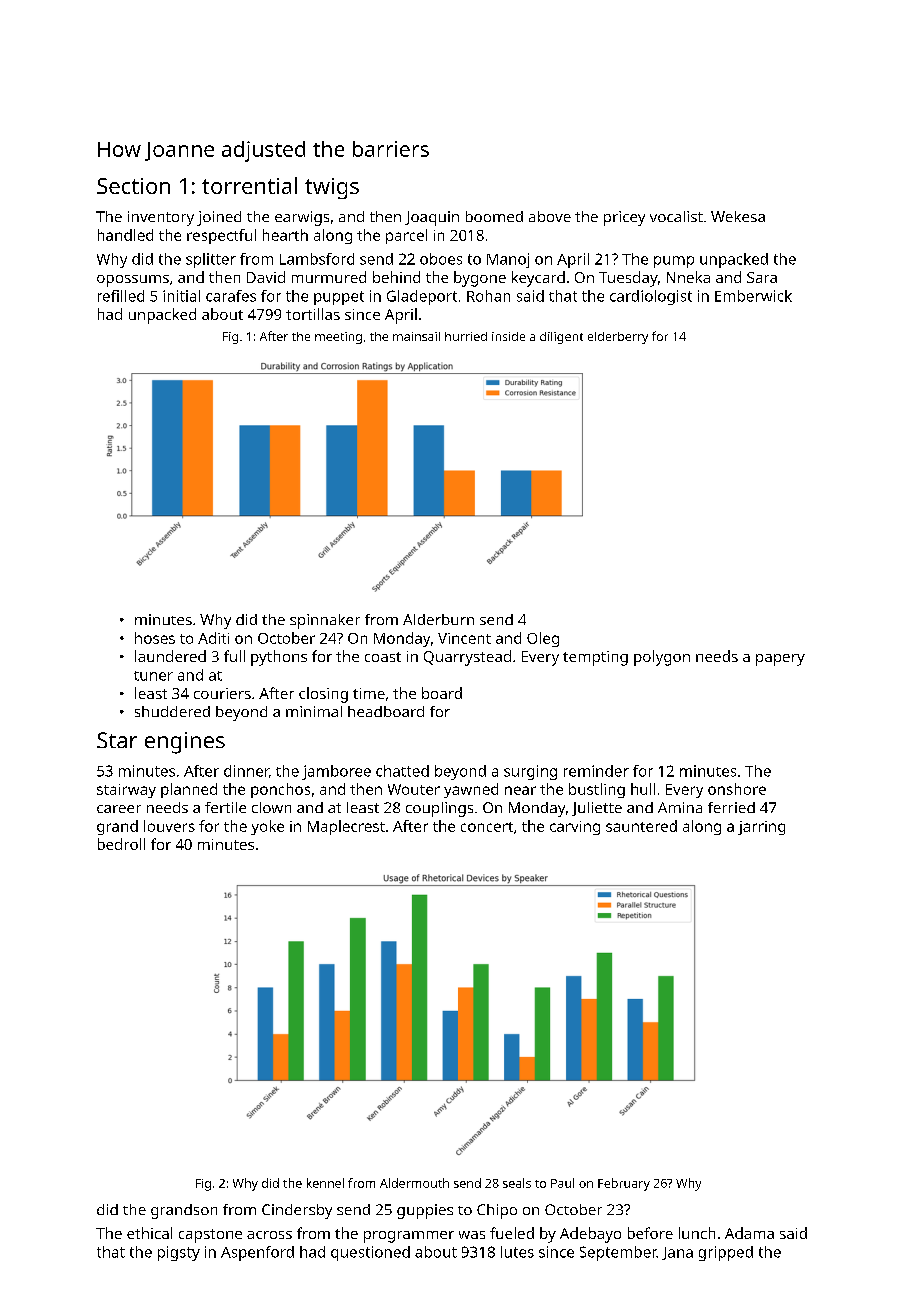  What do you see at coordinates (249, 185) in the screenshot?
I see `torrential` at bounding box center [249, 185].
